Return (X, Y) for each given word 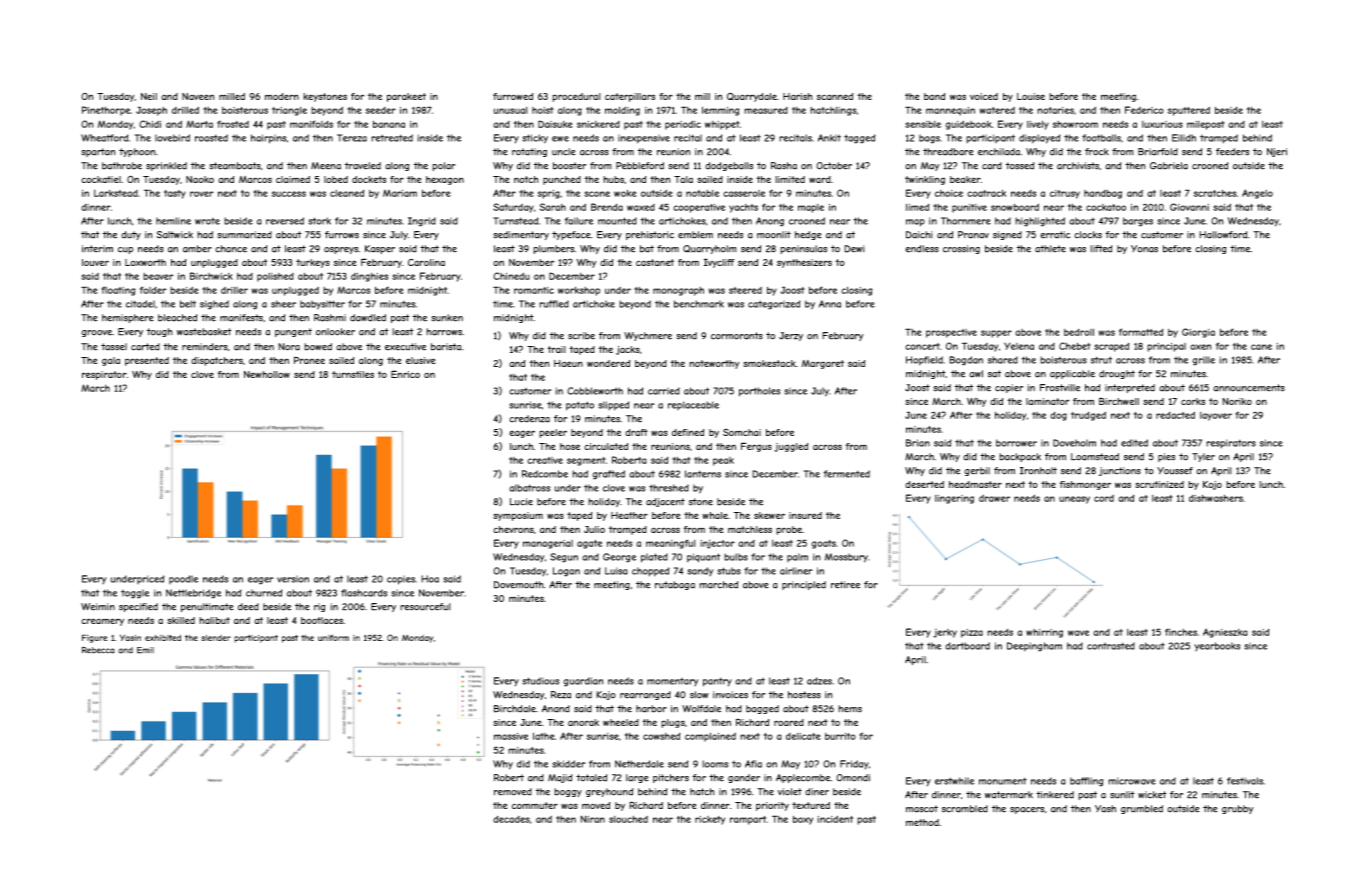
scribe (581, 336)
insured (805, 515)
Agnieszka (1225, 633)
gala (111, 361)
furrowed (513, 96)
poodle (183, 579)
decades (511, 819)
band (934, 96)
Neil (149, 96)
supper (996, 334)
